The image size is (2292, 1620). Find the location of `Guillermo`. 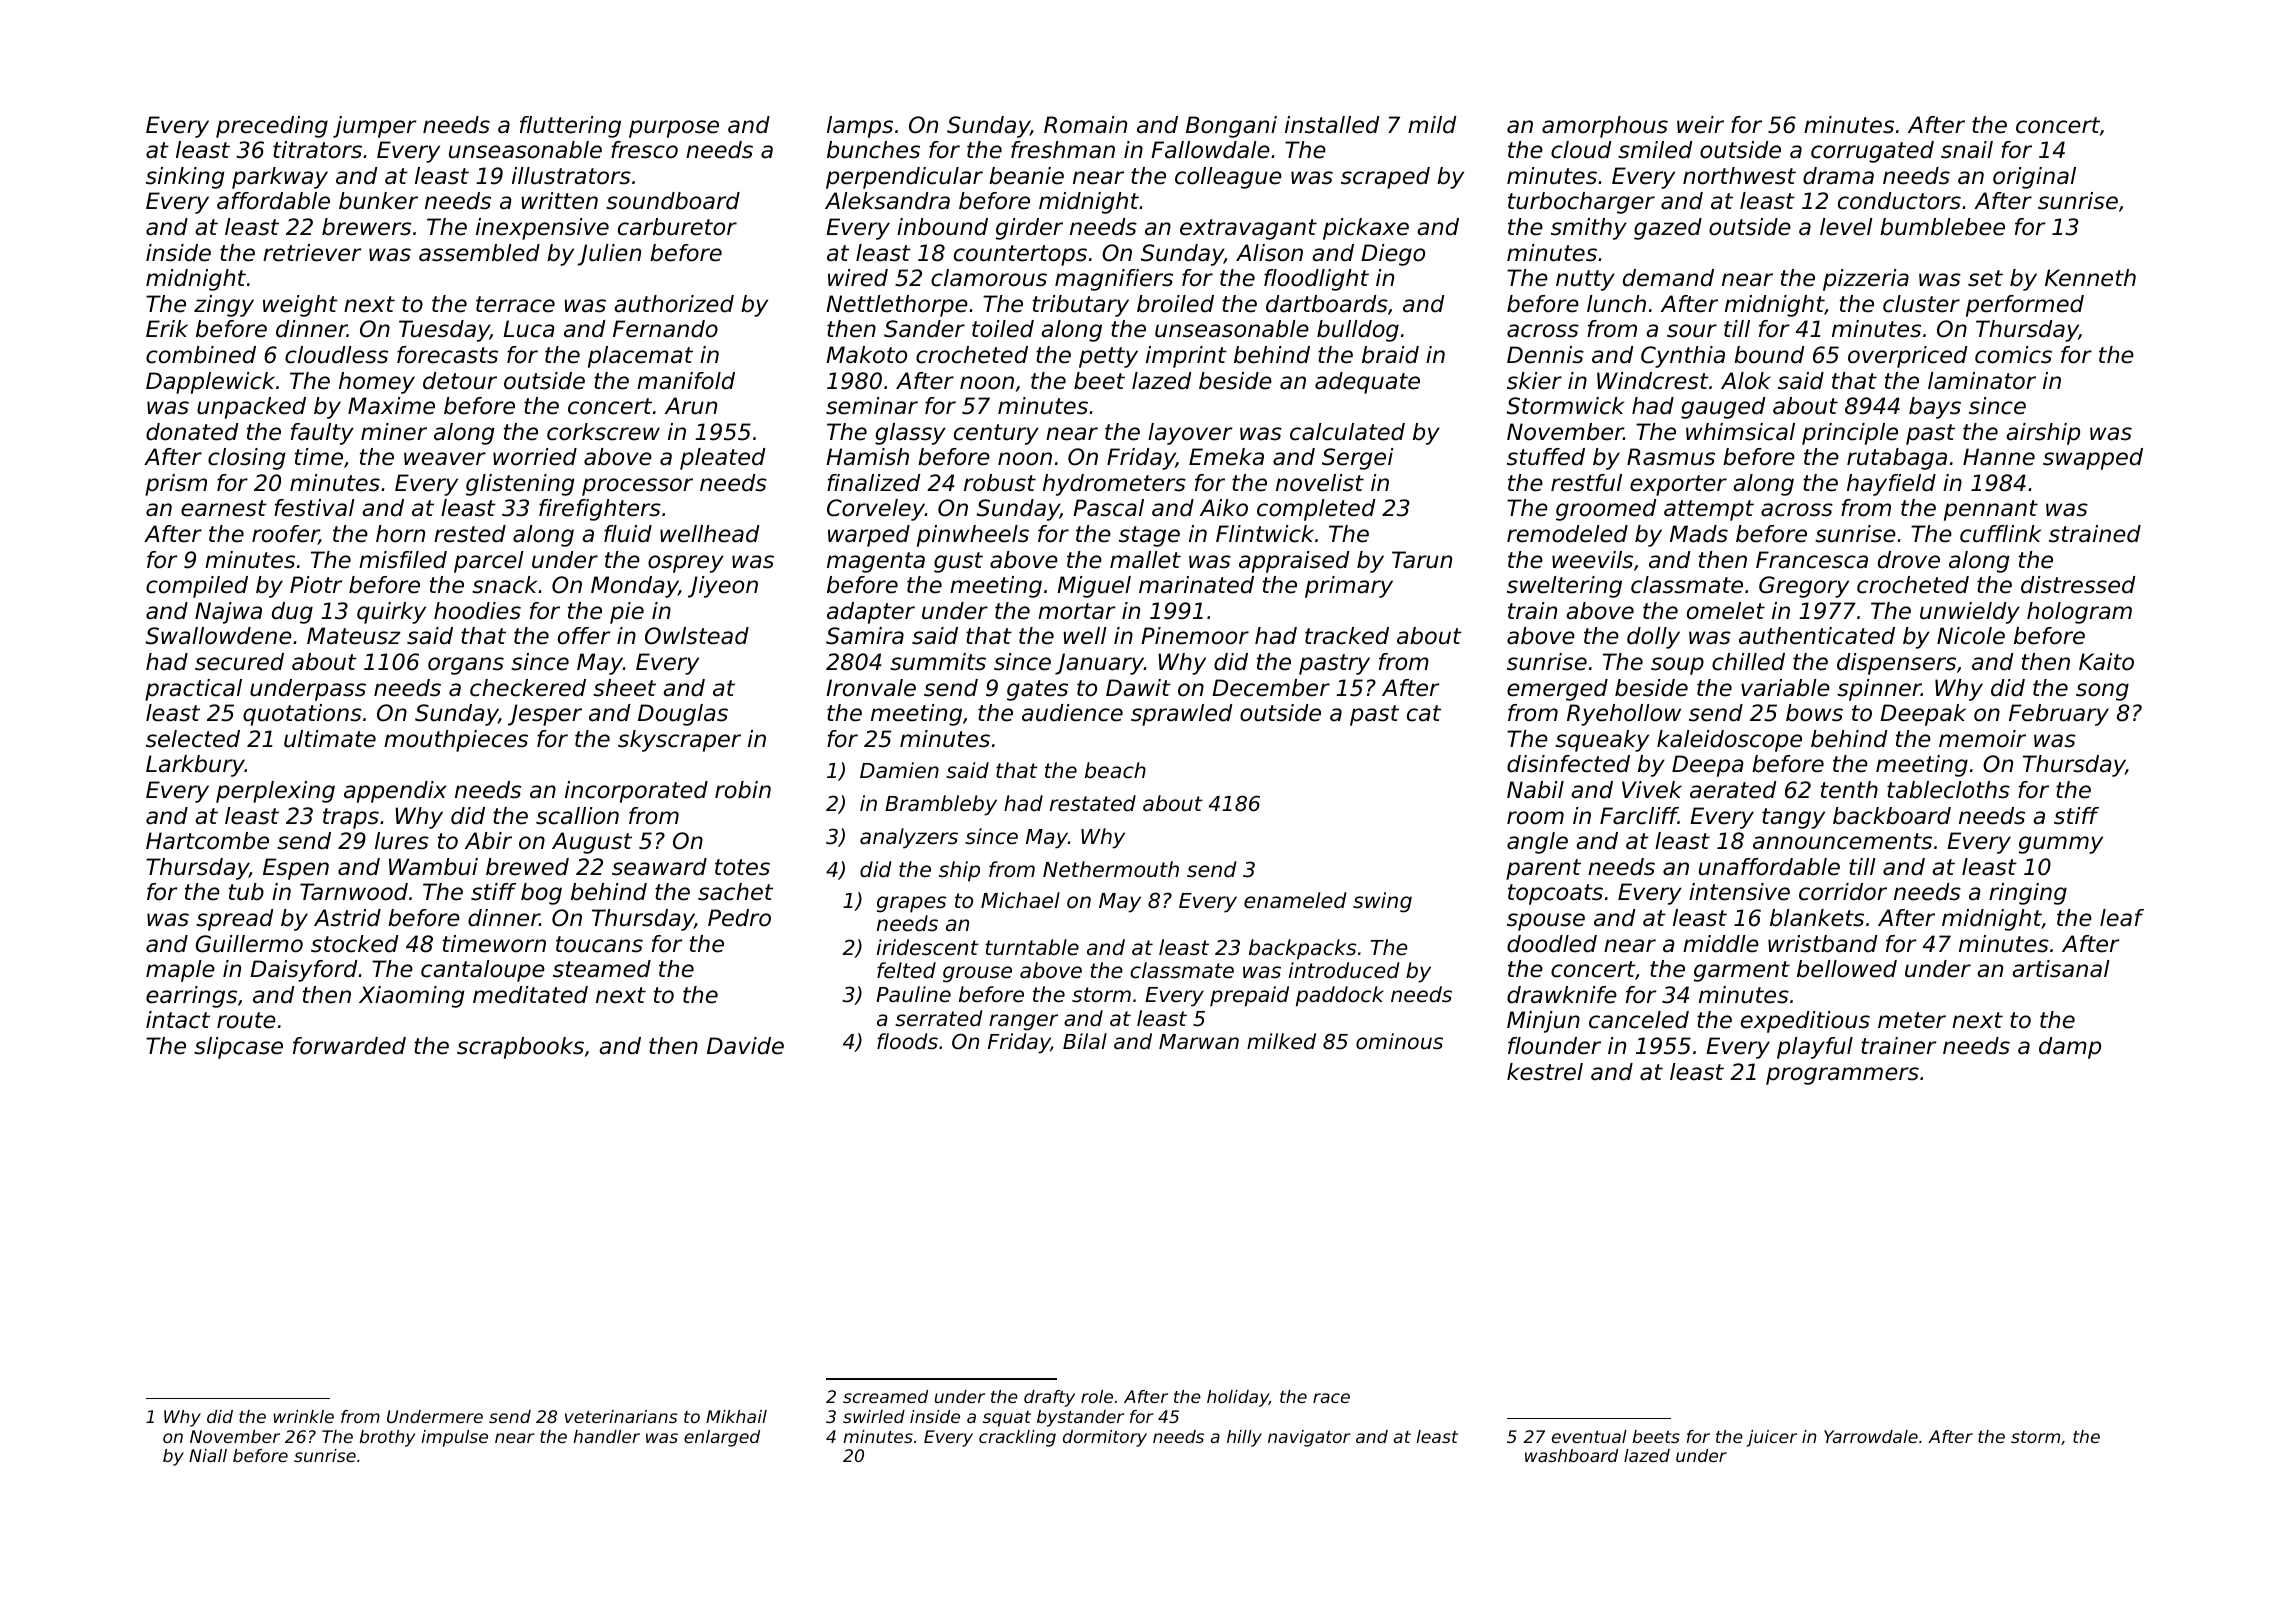

Guillermo is located at coordinates (249, 944).
